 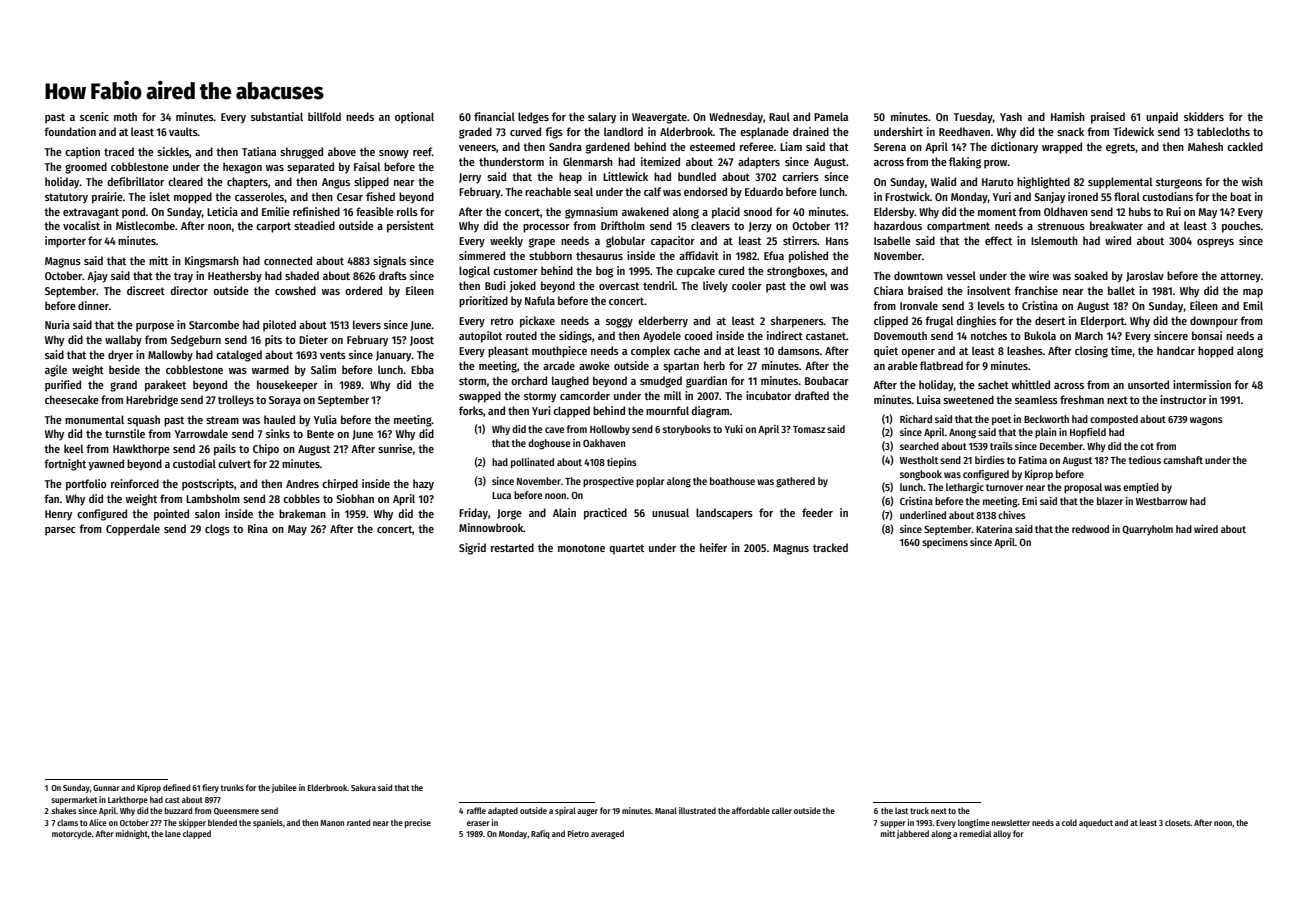 What do you see at coordinates (94, 116) in the screenshot?
I see `scenic` at bounding box center [94, 116].
